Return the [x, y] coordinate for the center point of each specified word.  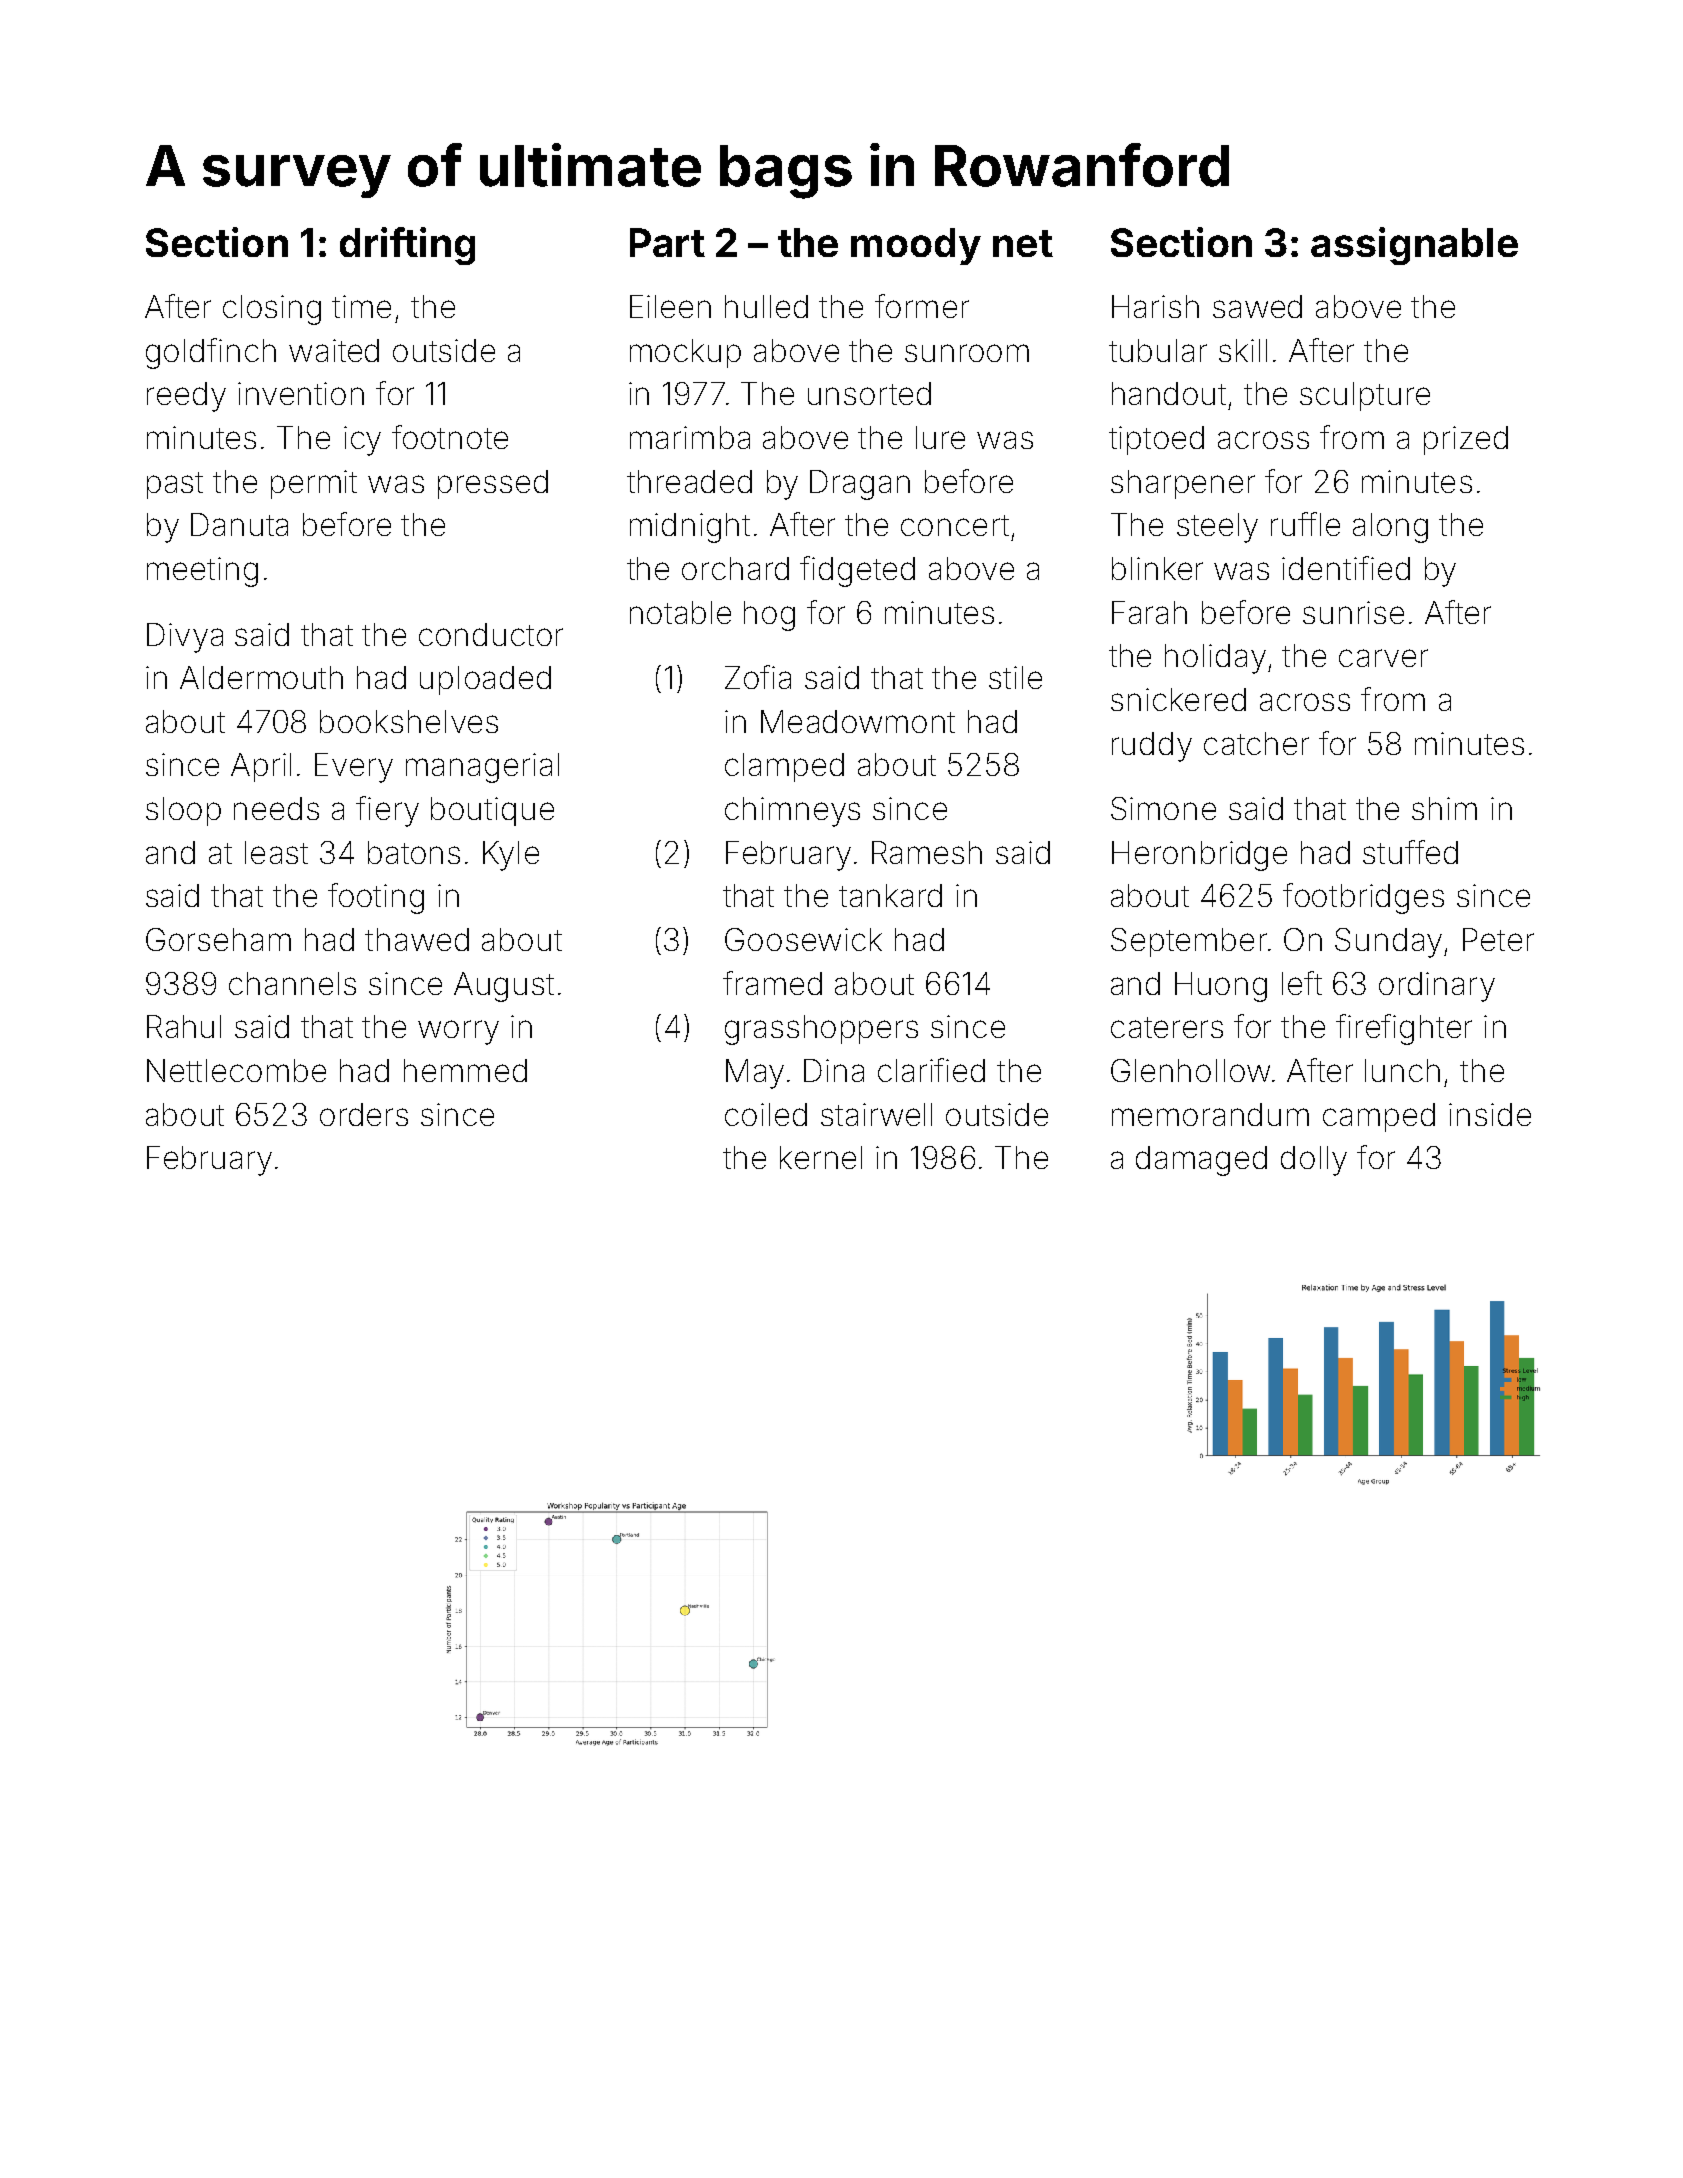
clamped [784, 767]
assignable [1414, 246]
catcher [1256, 743]
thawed [417, 939]
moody [916, 246]
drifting [407, 246]
